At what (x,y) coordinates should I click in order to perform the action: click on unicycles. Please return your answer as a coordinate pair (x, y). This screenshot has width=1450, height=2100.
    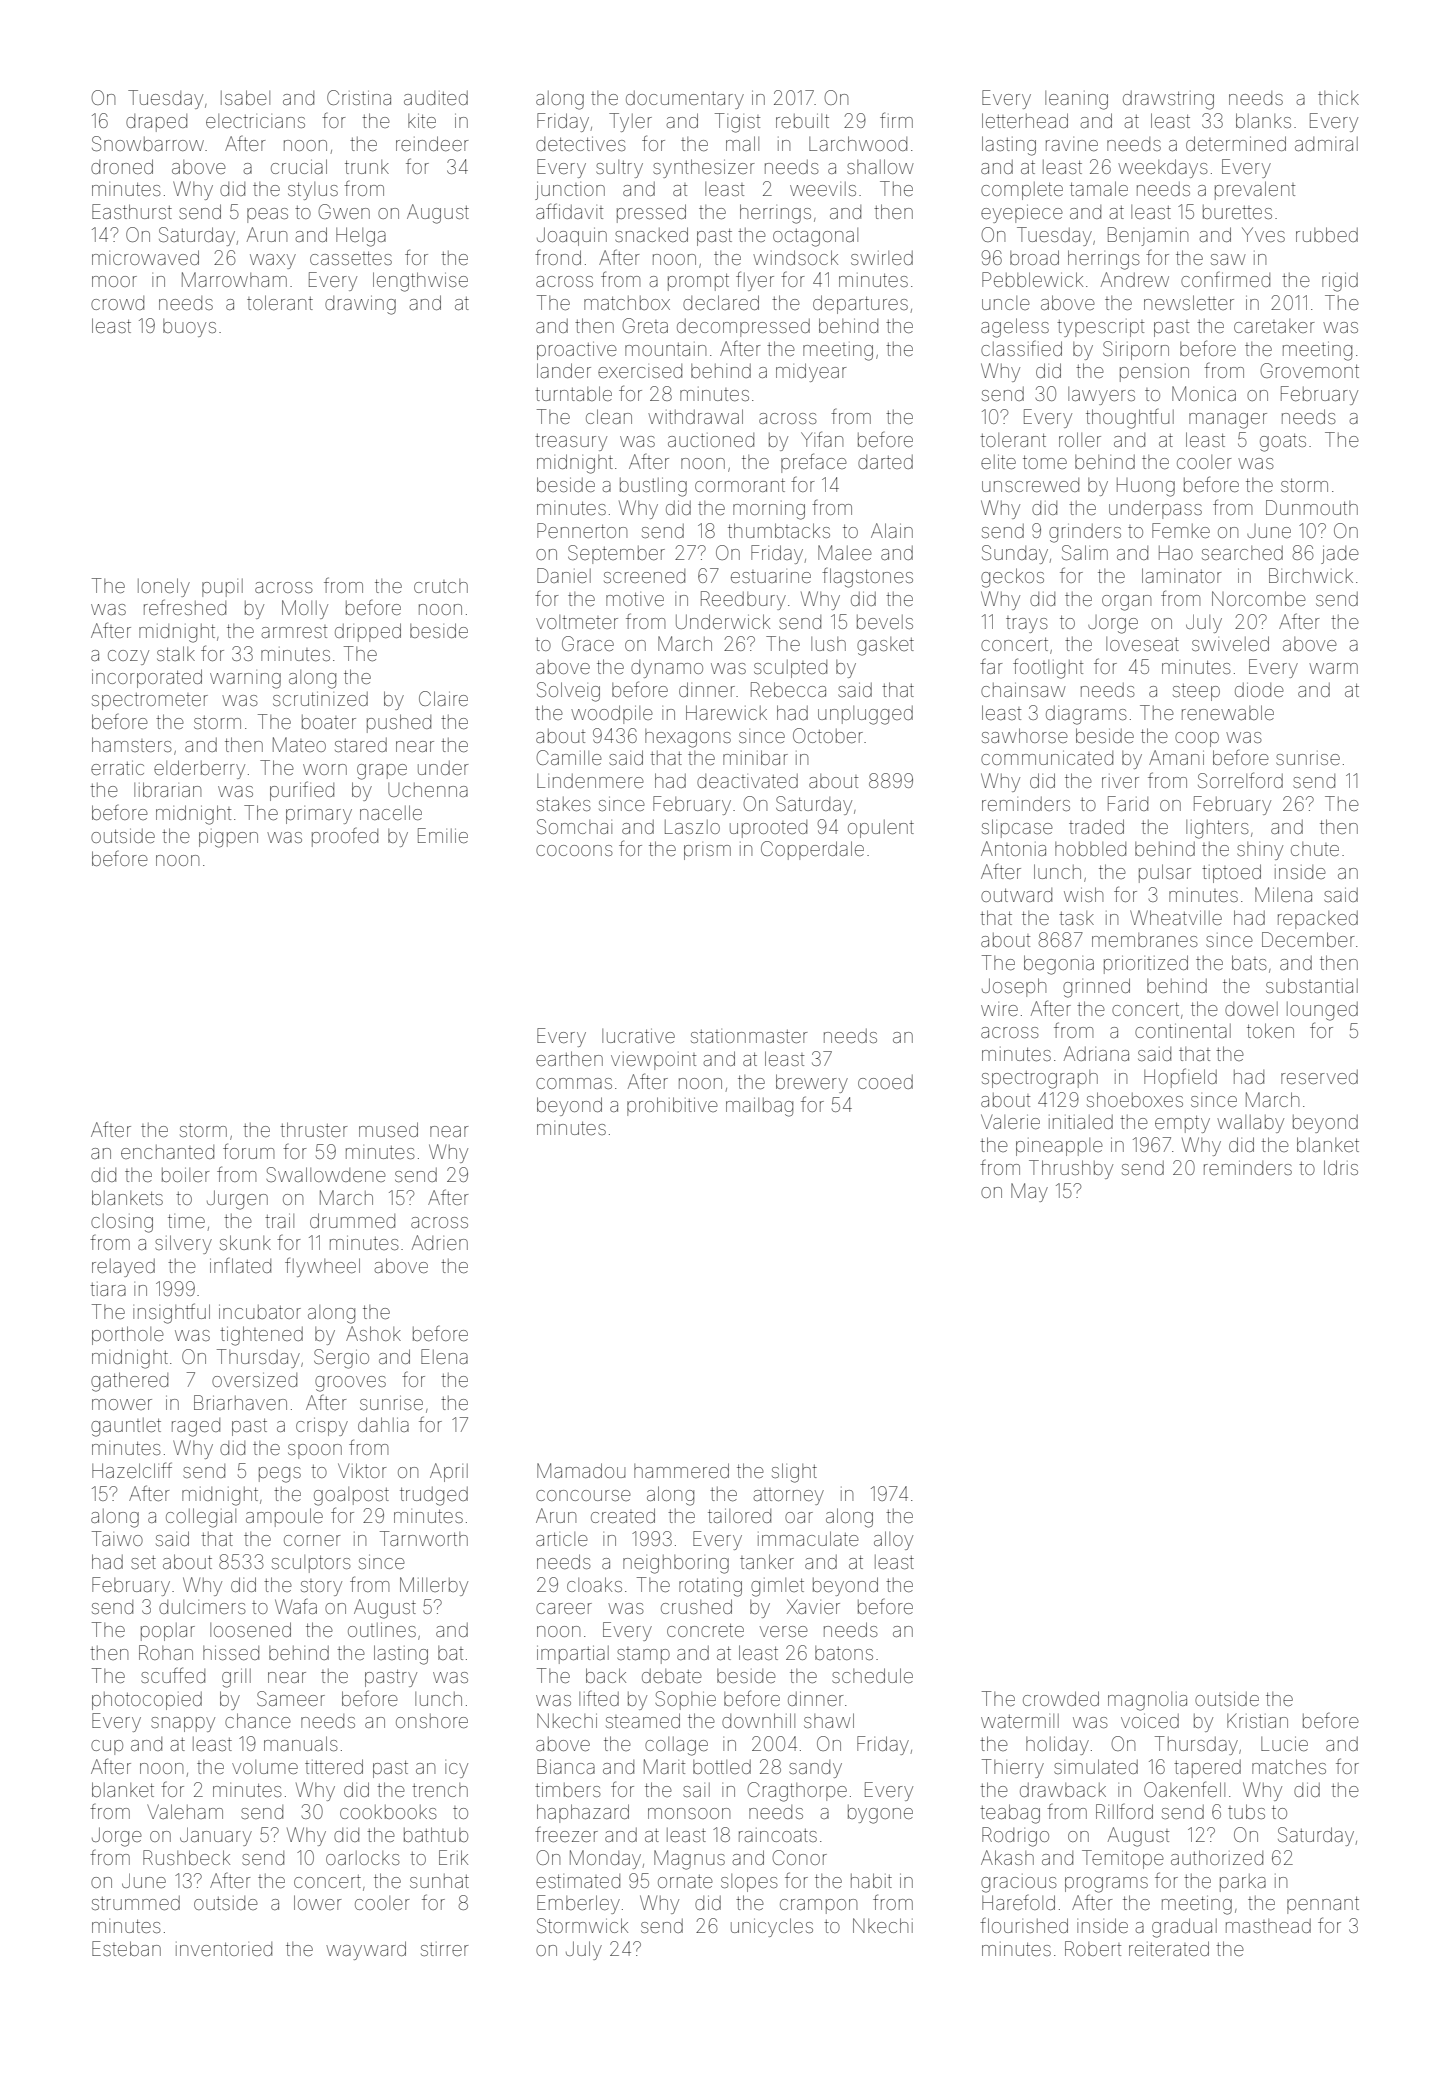
    Looking at the image, I should click on (772, 1927).
